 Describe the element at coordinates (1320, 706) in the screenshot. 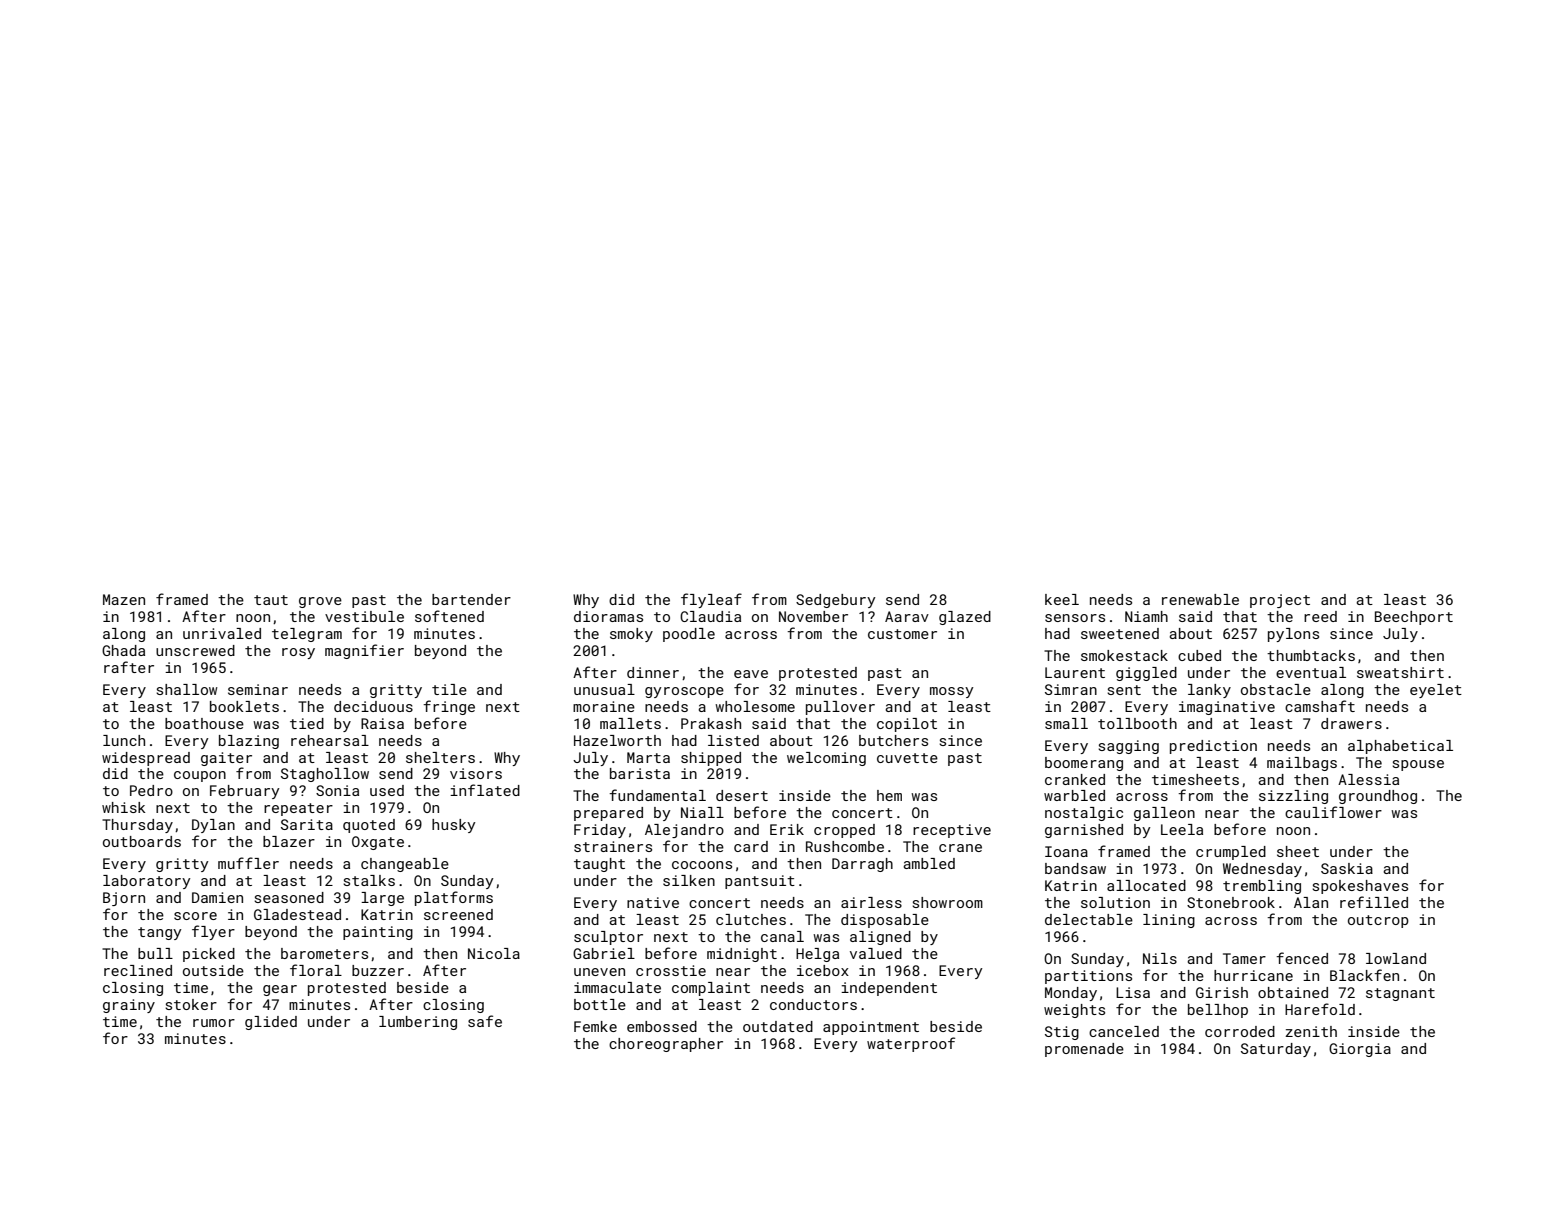

I see `camshaft` at that location.
